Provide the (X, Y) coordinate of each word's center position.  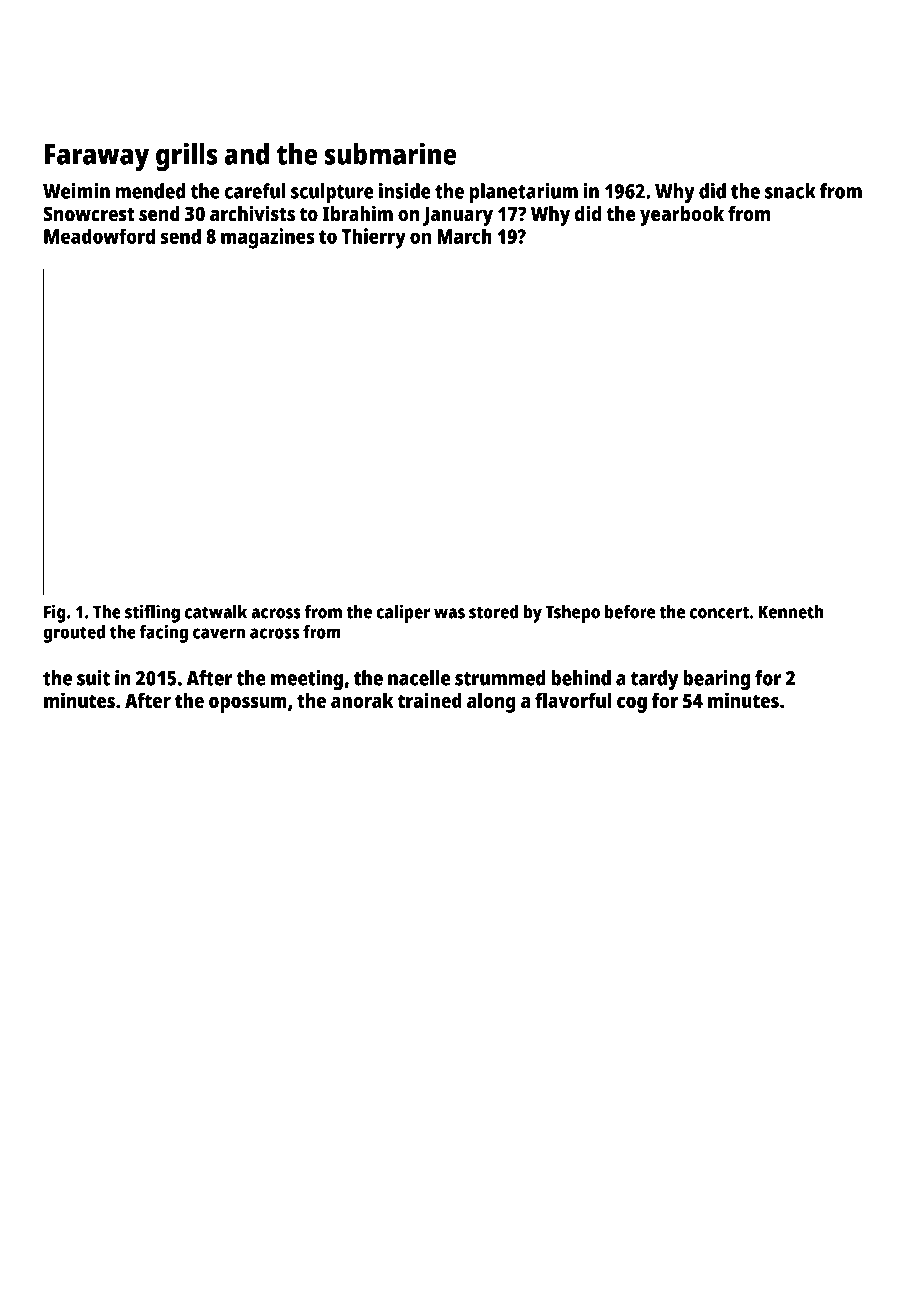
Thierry (374, 238)
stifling (152, 613)
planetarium (524, 193)
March (464, 236)
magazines (267, 238)
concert (719, 612)
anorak (362, 700)
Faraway (97, 158)
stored (494, 612)
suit (93, 678)
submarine (390, 153)
